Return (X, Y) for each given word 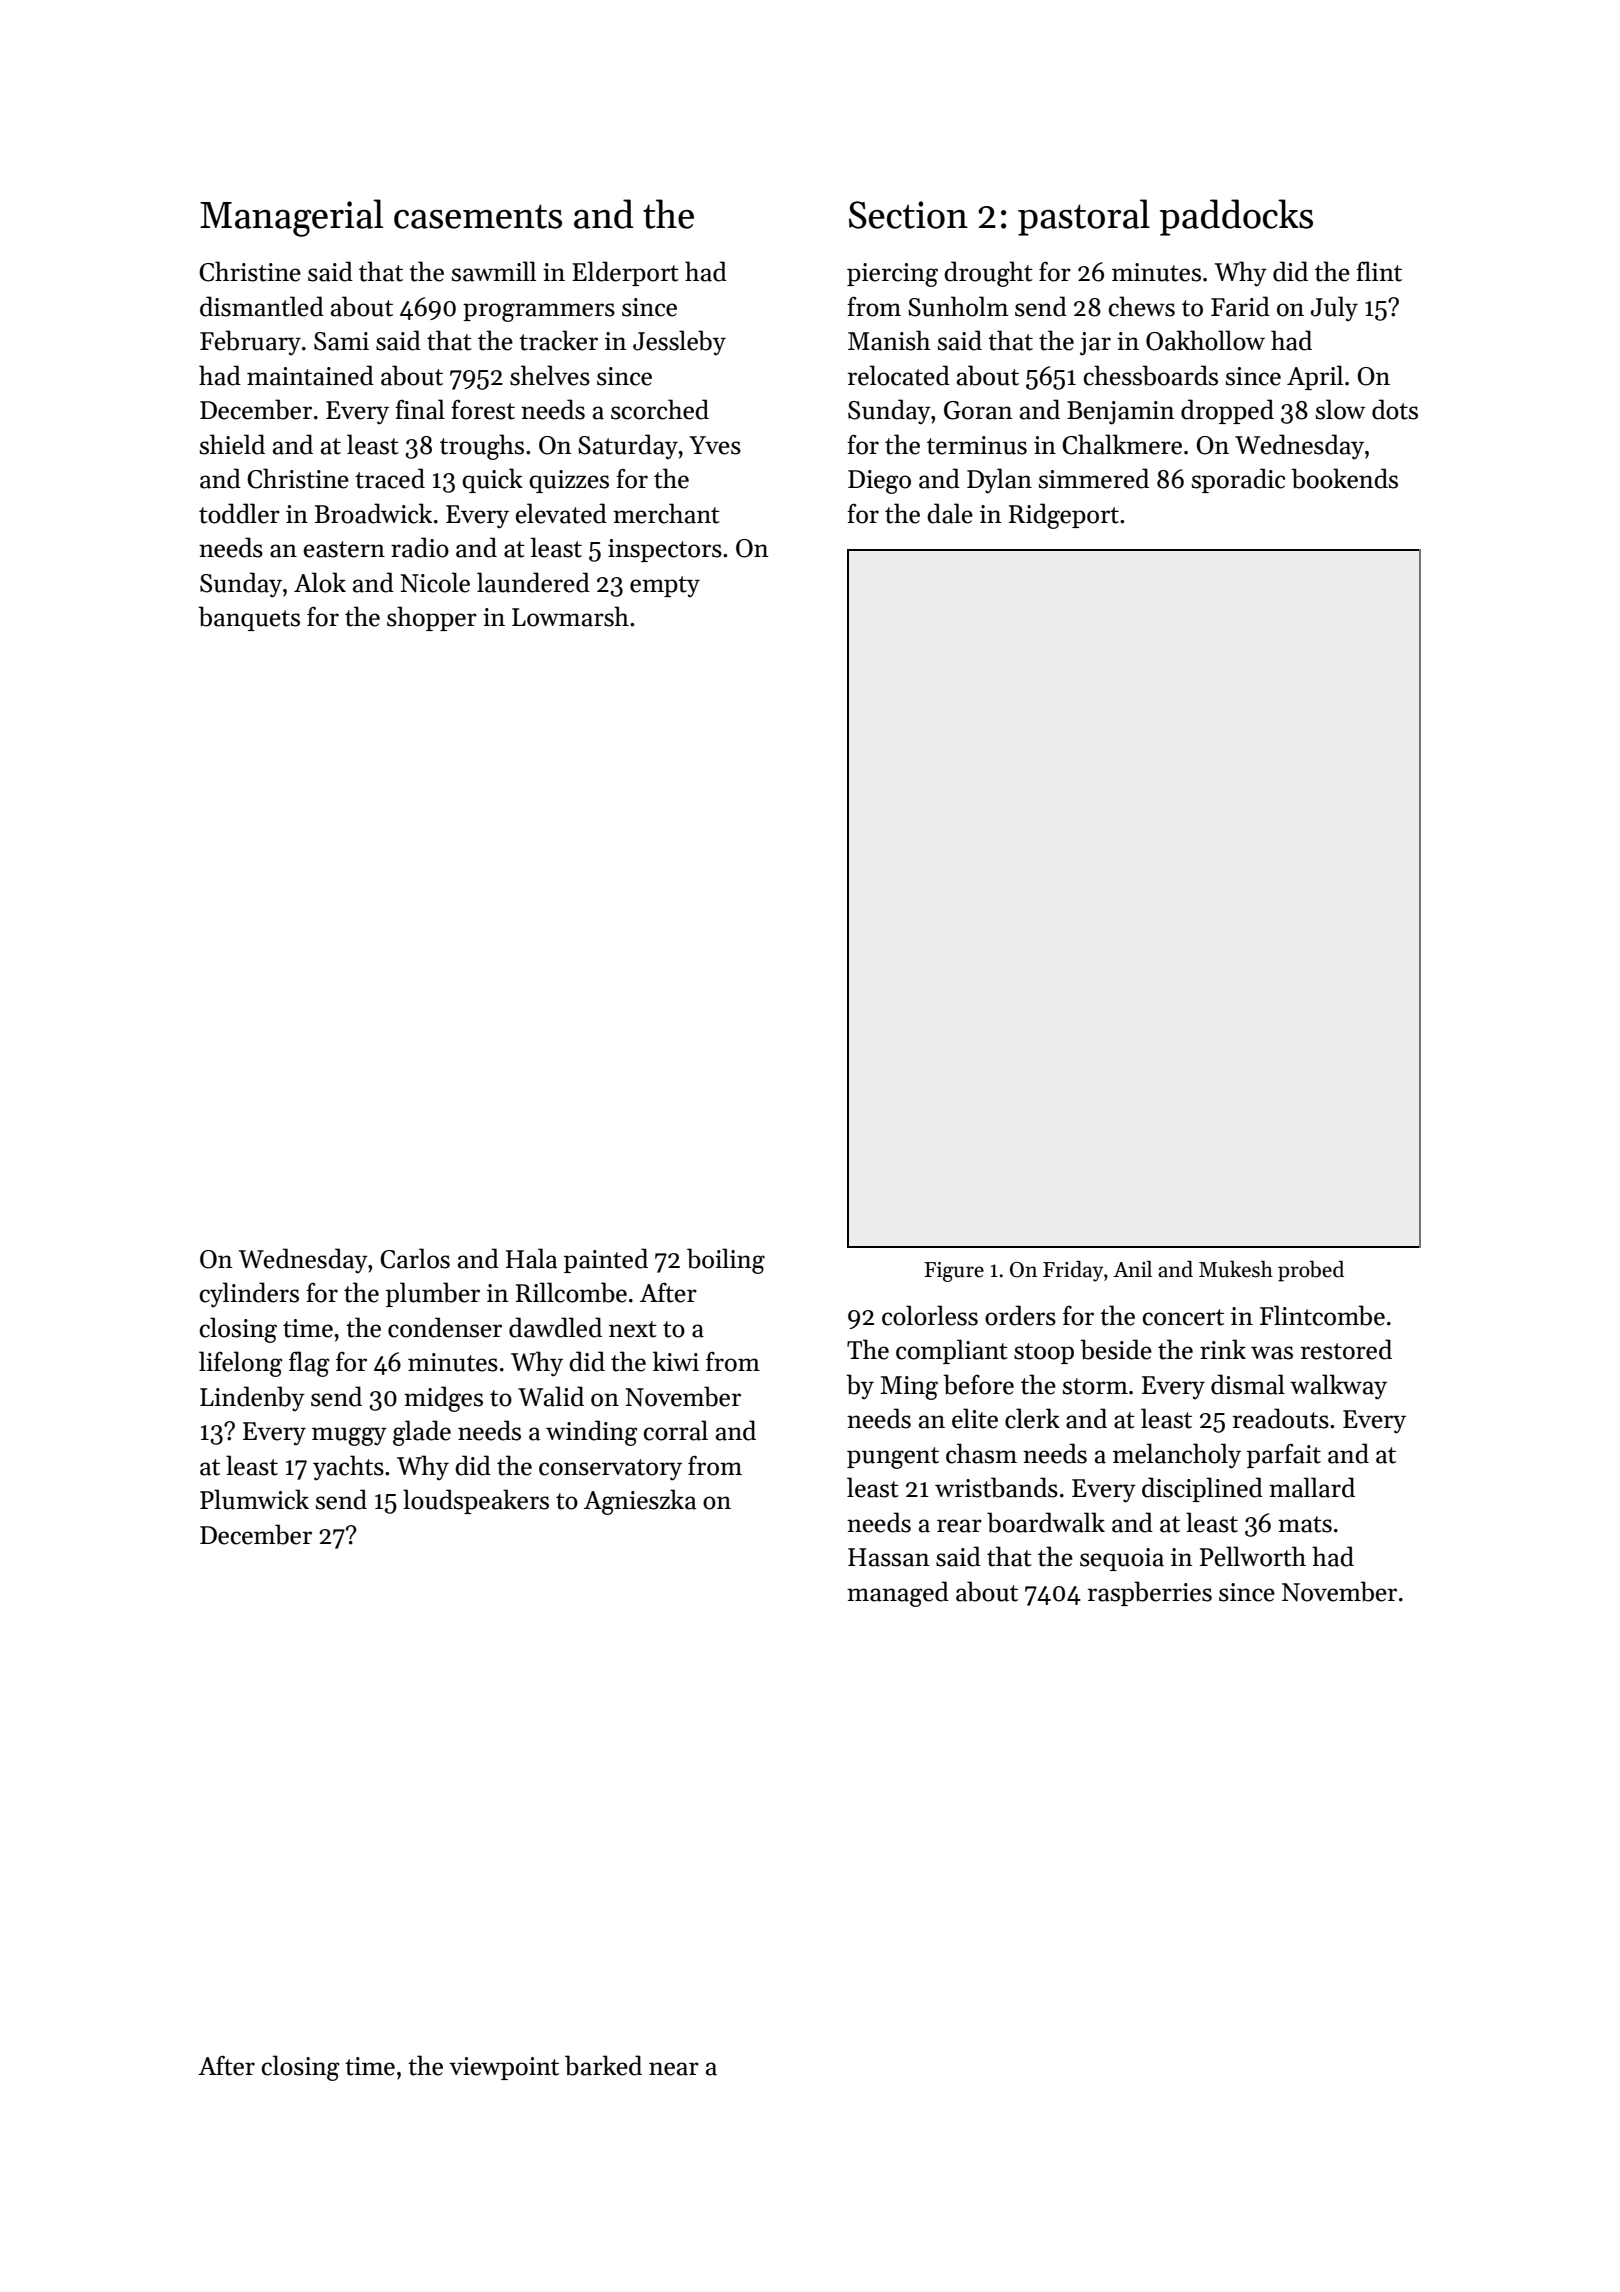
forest (483, 410)
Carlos (415, 1258)
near (674, 2069)
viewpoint (504, 2068)
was (1272, 1353)
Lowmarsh (570, 616)
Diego (879, 482)
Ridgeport (1064, 516)
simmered (1093, 478)
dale (950, 513)
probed (1311, 1271)
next (633, 1329)
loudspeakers (476, 1501)
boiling (726, 1261)
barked (603, 2065)
